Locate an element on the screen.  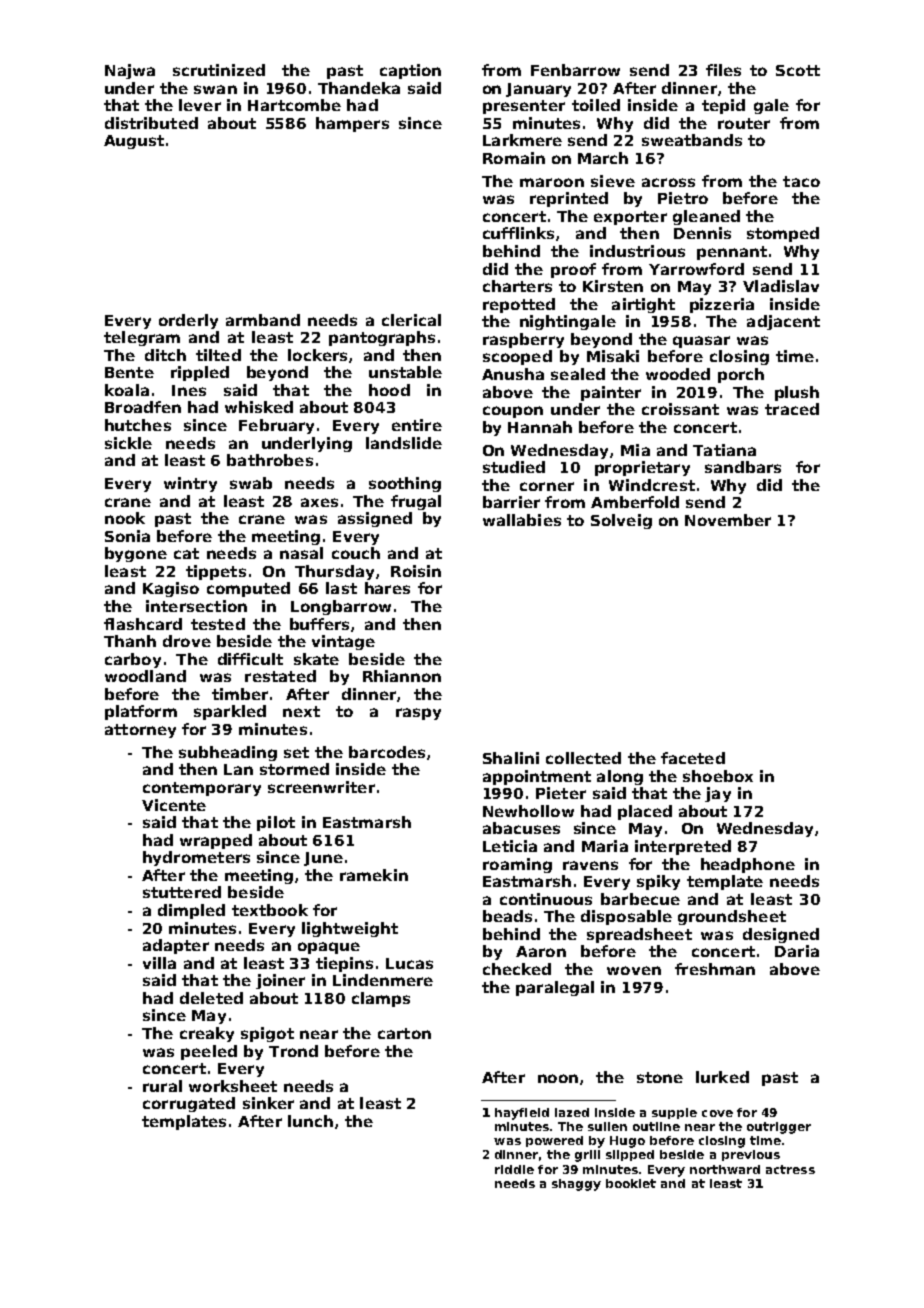
creaky is located at coordinates (207, 1034).
